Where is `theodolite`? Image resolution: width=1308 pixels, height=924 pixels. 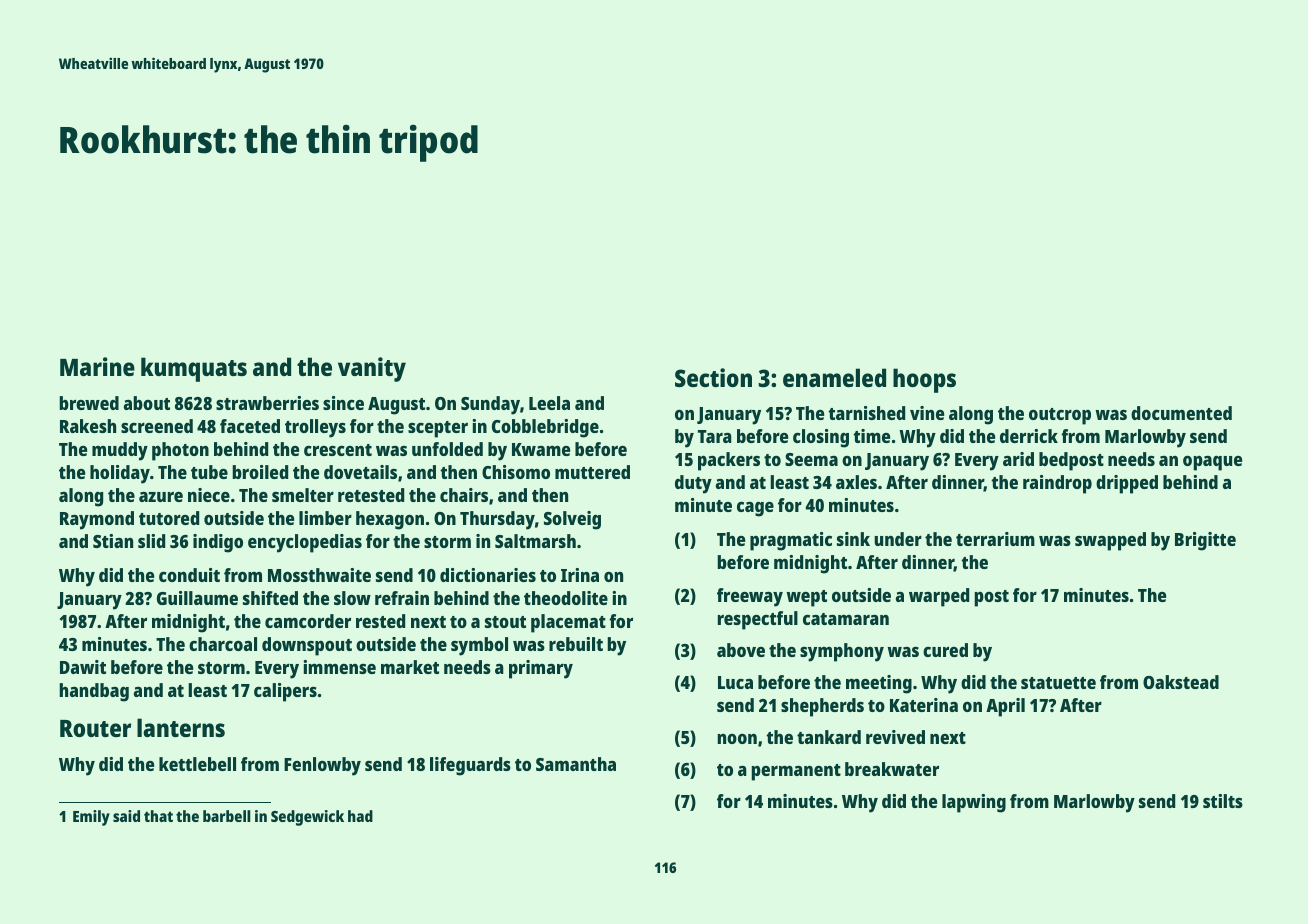
theodolite is located at coordinates (566, 598).
